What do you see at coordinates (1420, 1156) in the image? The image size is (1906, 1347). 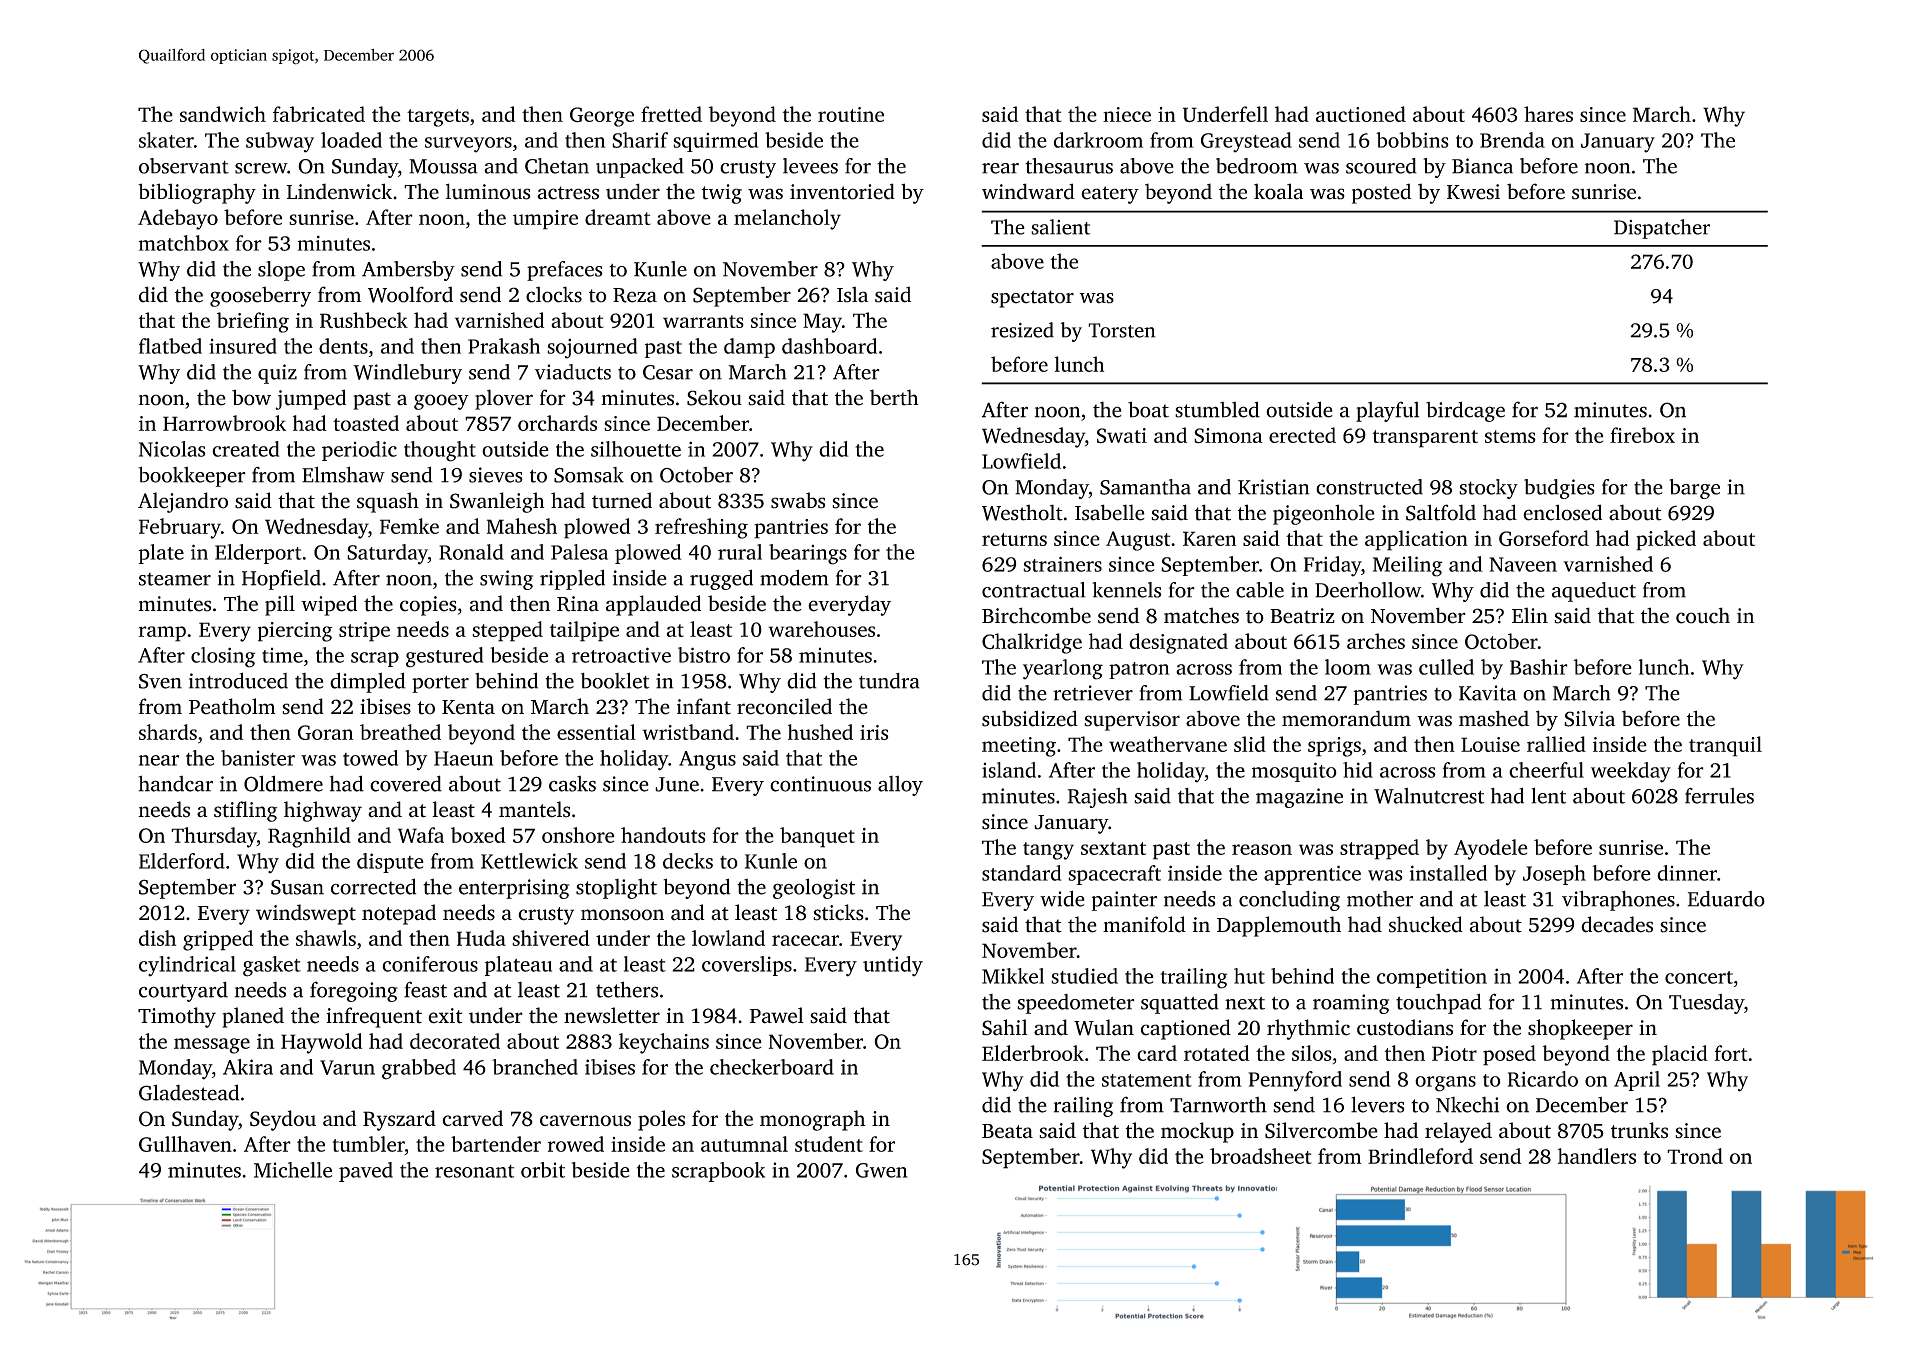 I see `Brindleford` at bounding box center [1420, 1156].
